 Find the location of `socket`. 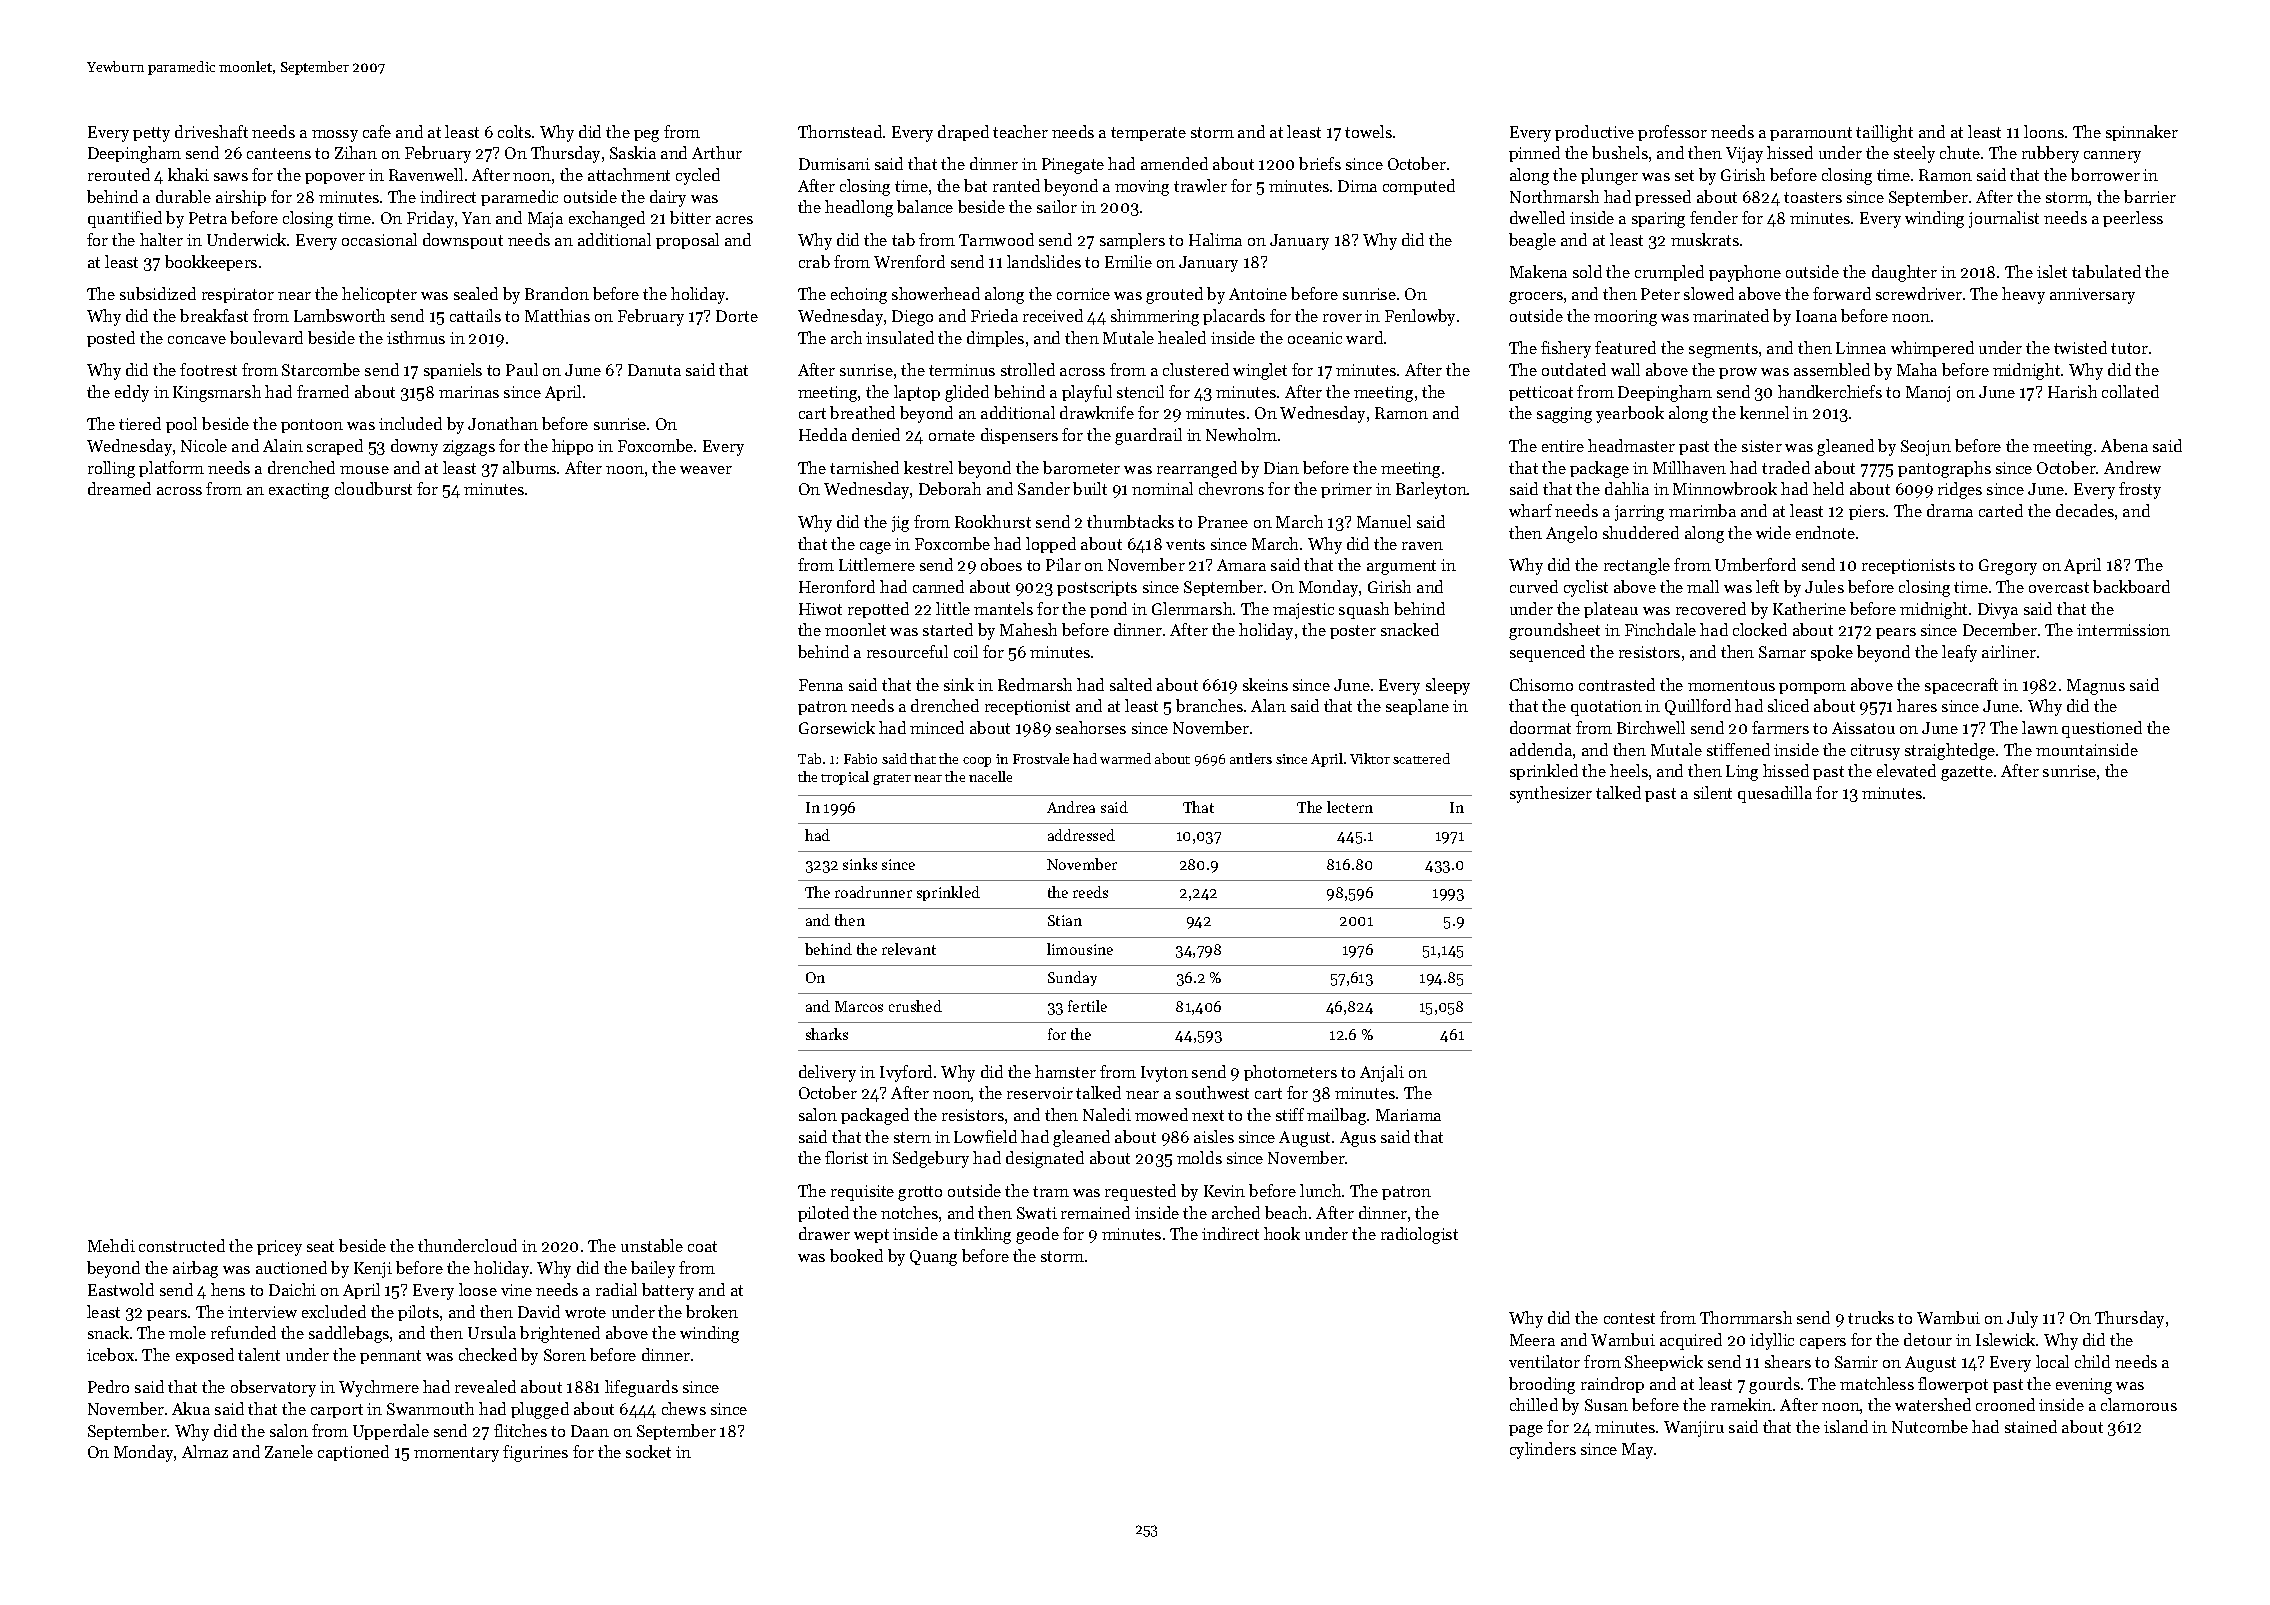

socket is located at coordinates (648, 1451).
